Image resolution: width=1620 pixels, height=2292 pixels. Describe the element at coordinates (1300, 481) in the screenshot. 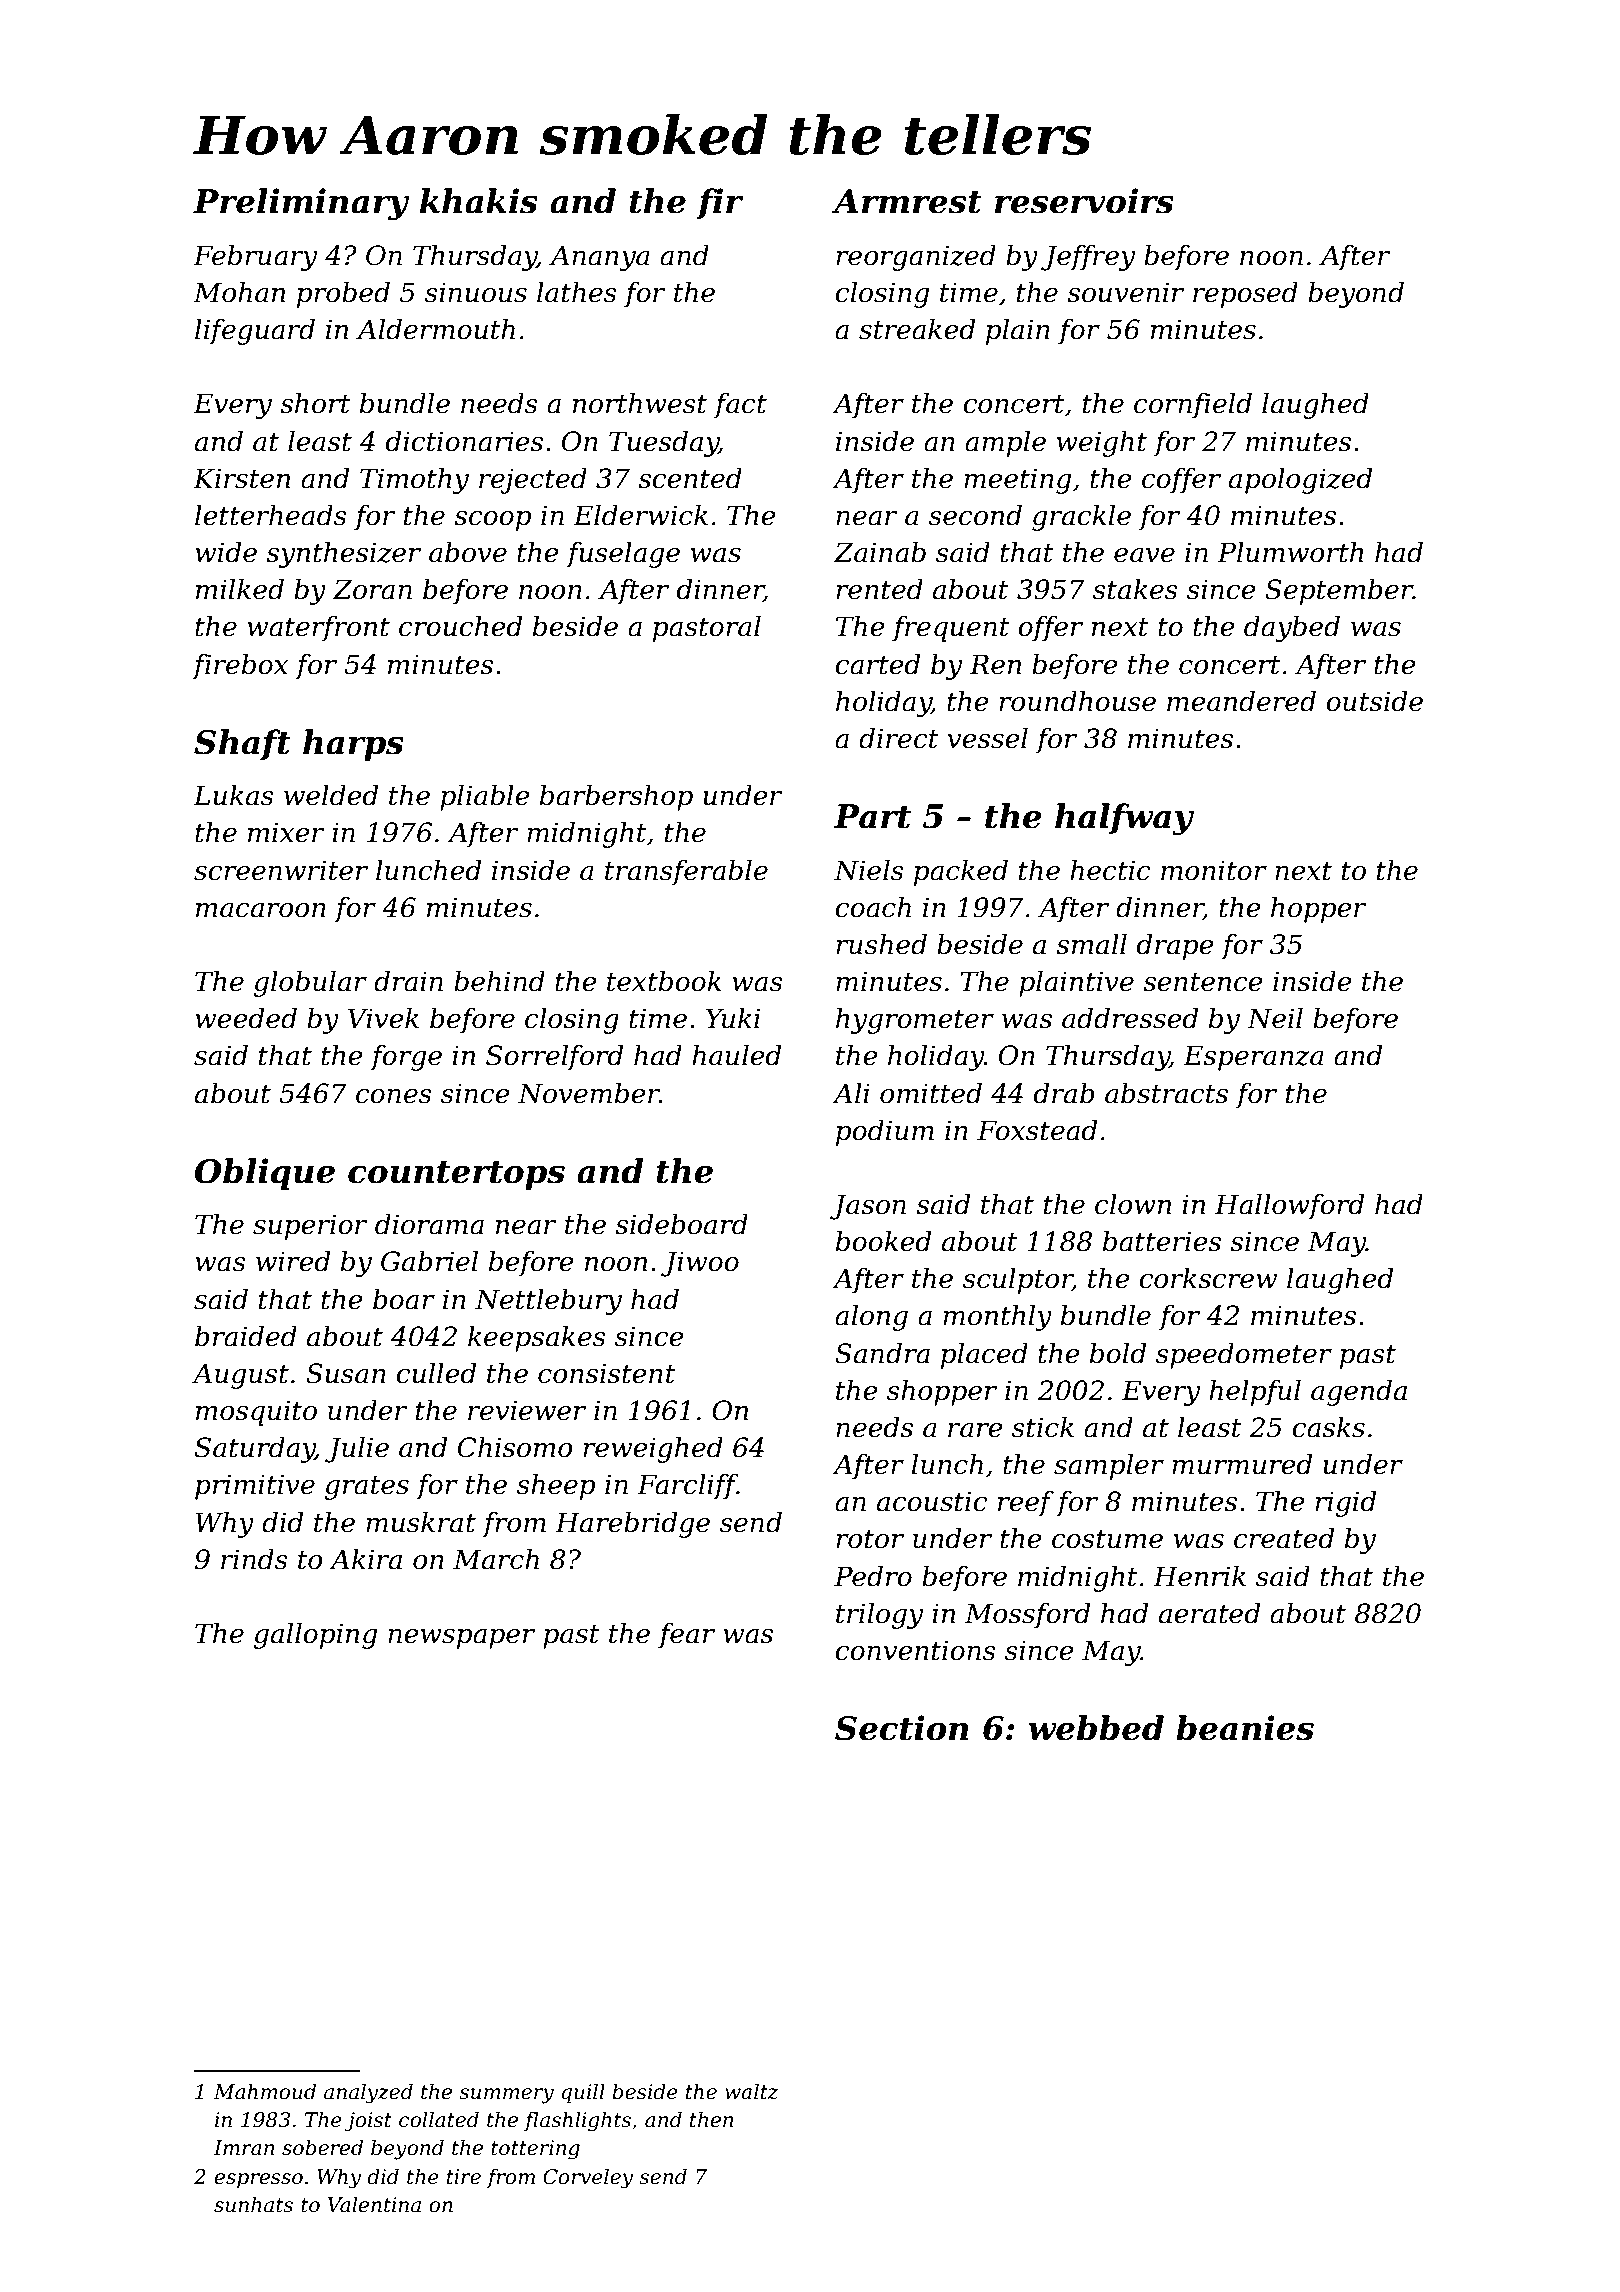

I see `apologized` at that location.
